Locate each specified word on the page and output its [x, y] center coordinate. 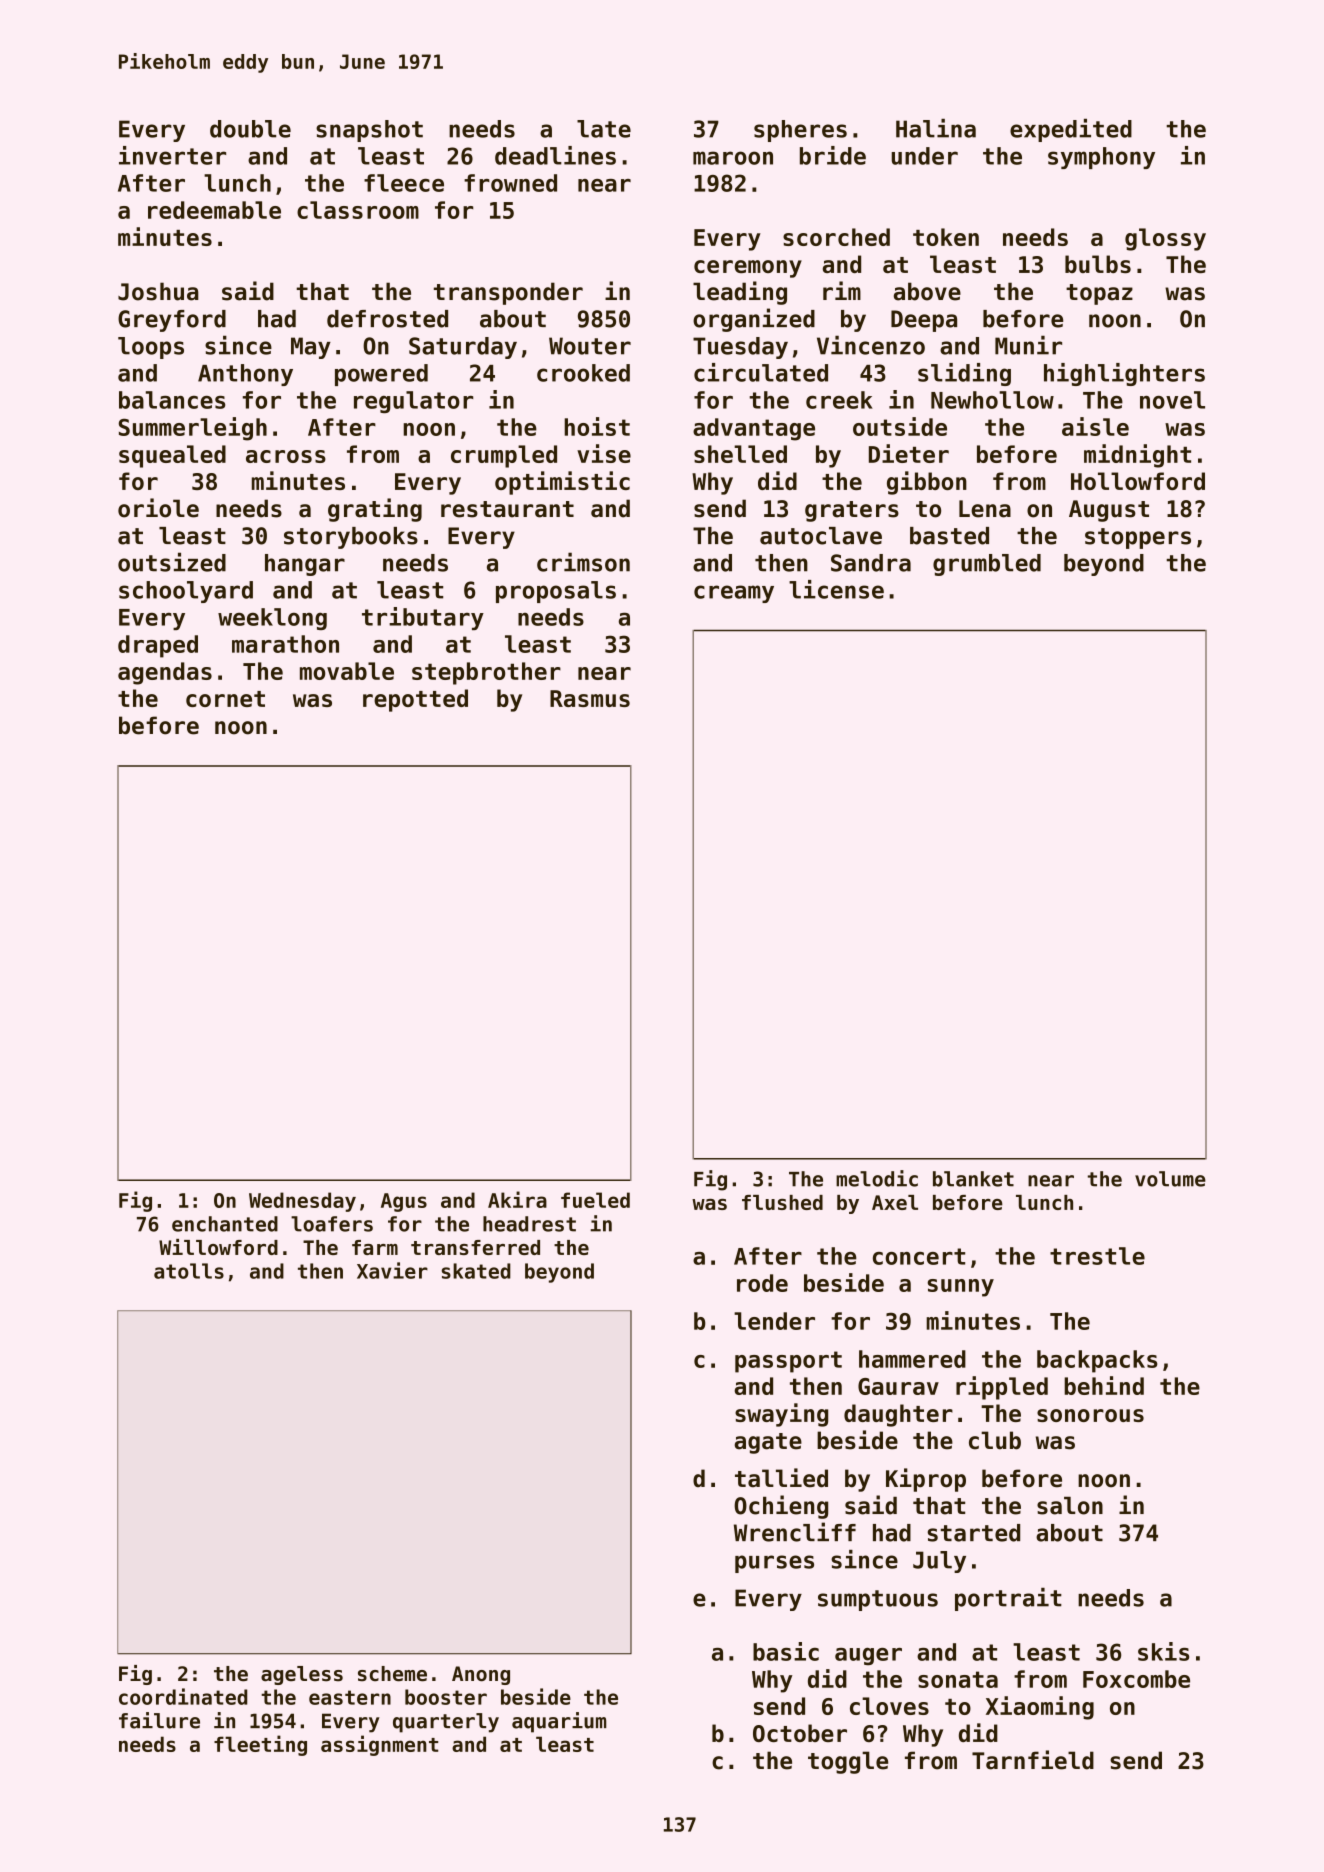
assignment [379, 1745]
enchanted [225, 1224]
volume [1170, 1179]
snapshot [369, 131]
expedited [1071, 130]
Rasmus [590, 698]
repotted [415, 700]
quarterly [446, 1723]
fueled [595, 1200]
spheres [800, 131]
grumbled [987, 565]
